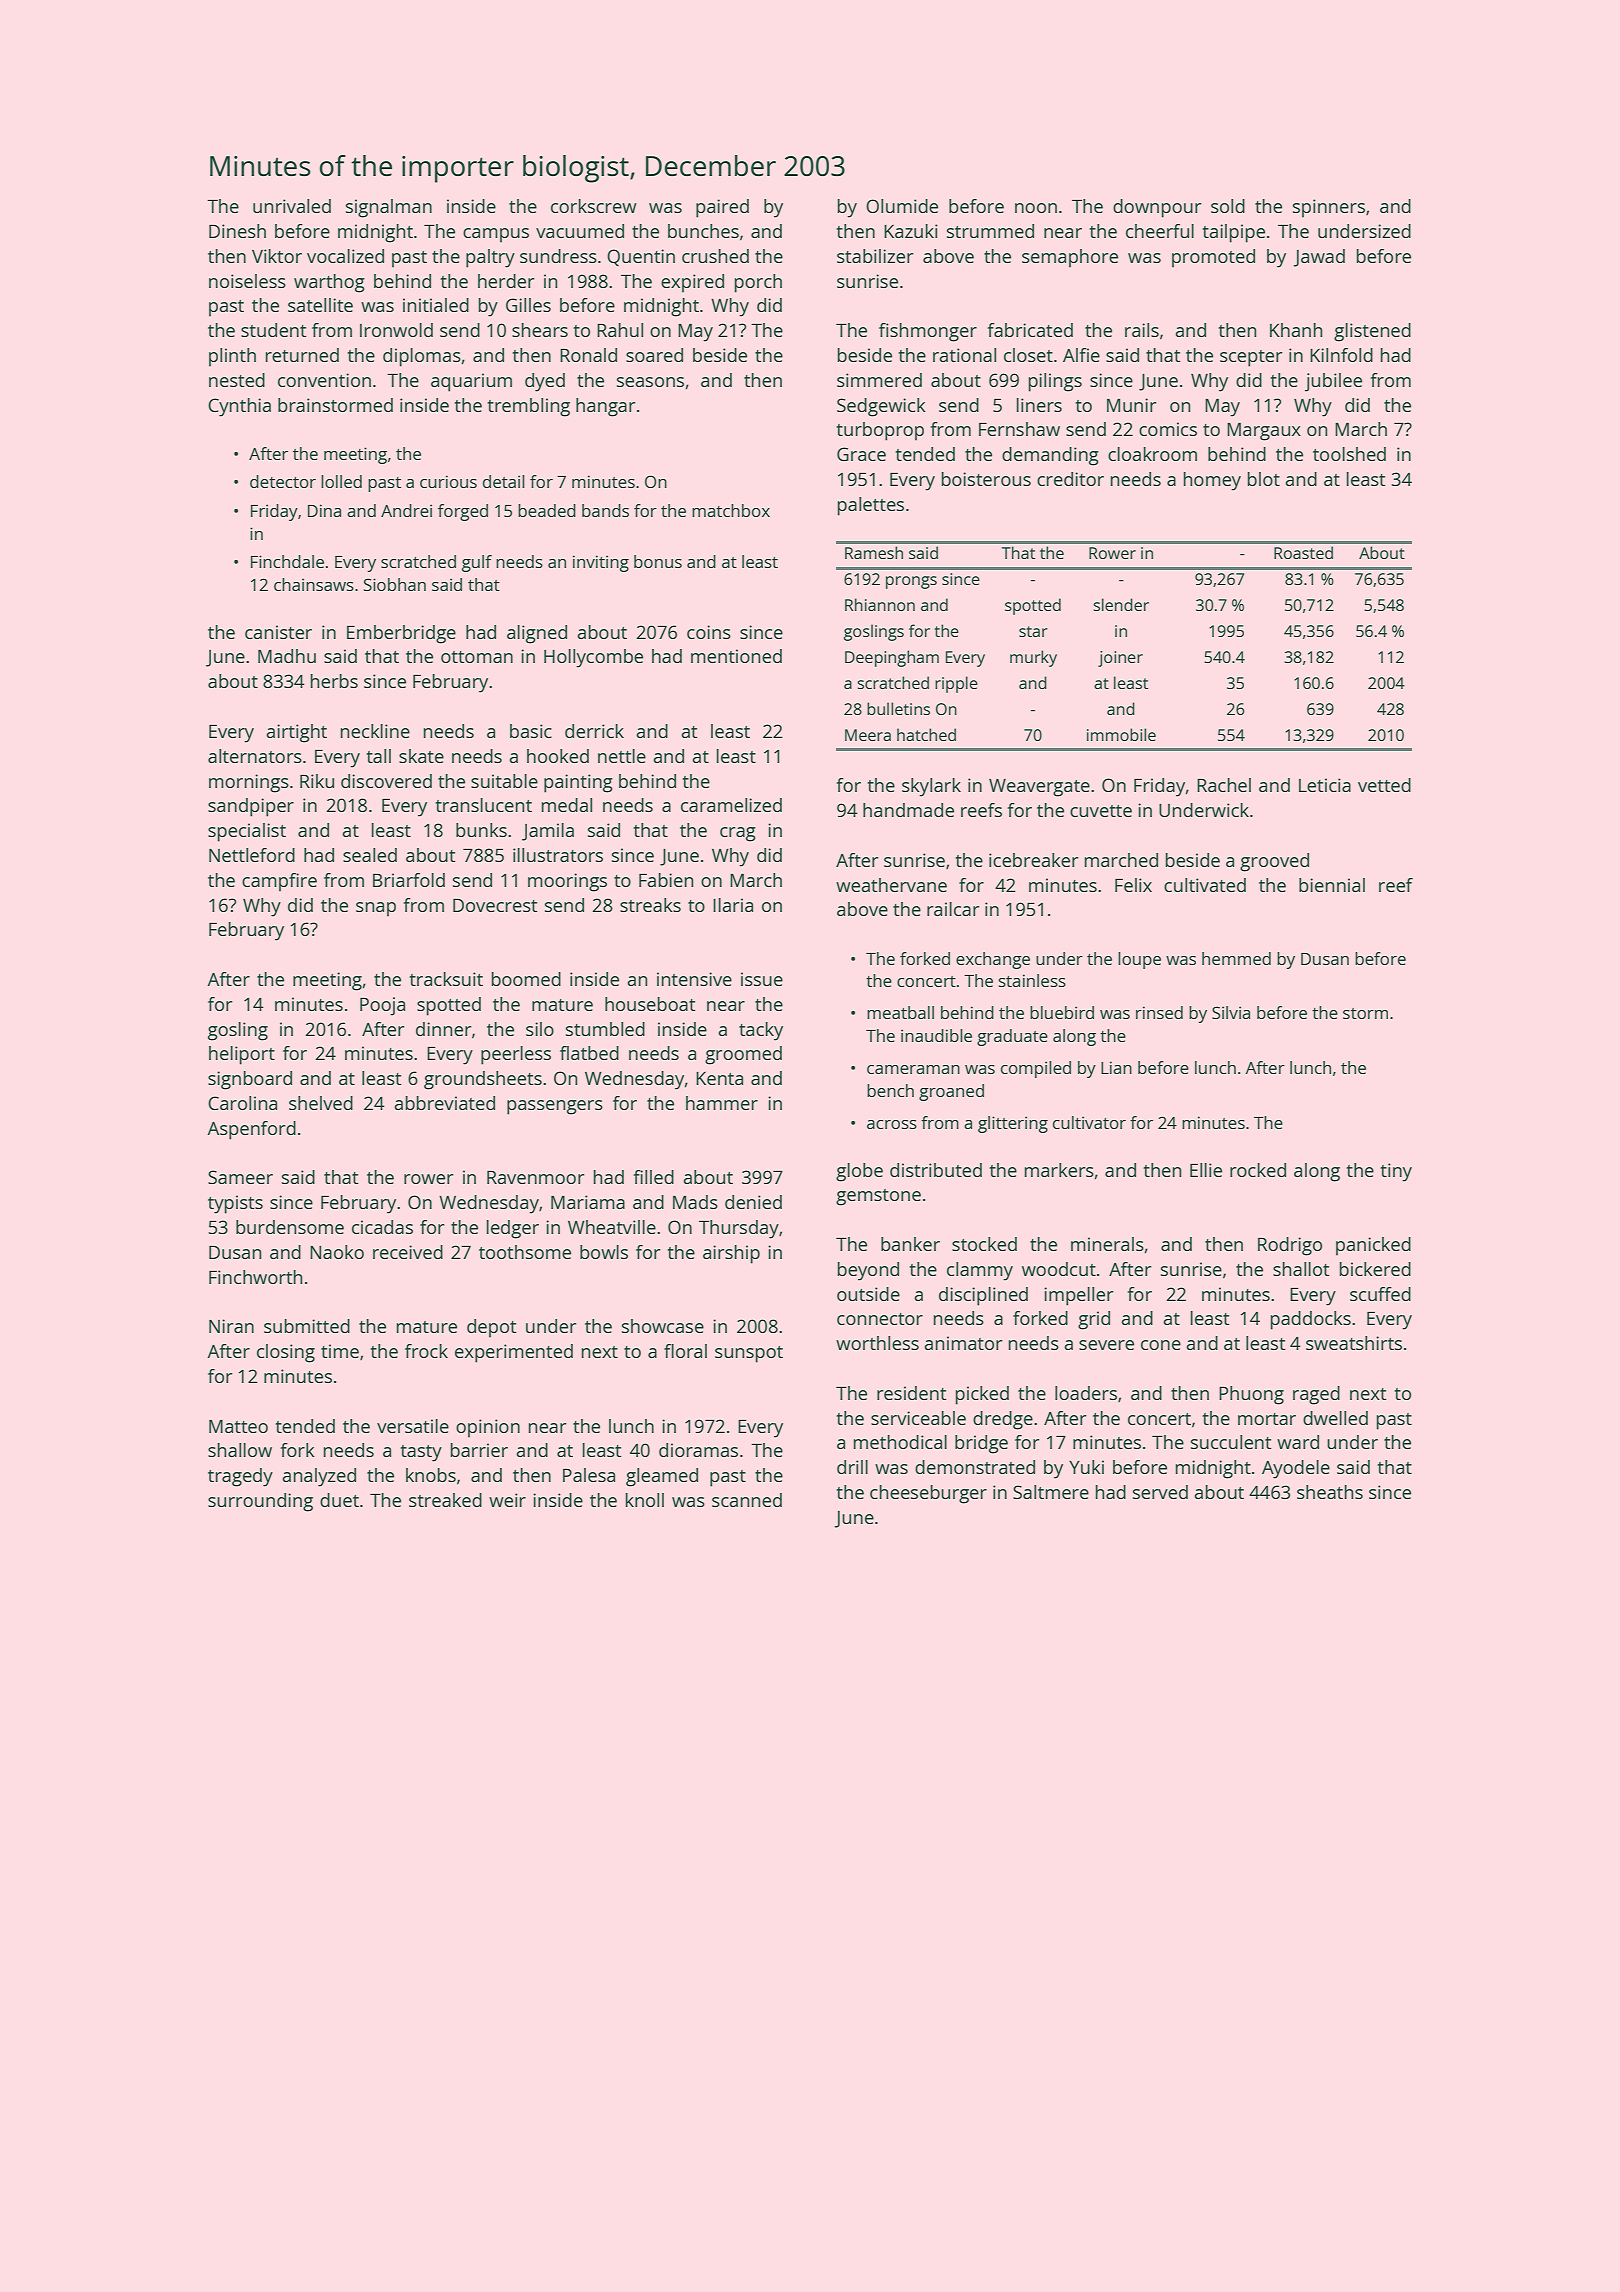 This screenshot has width=1620, height=2292. What do you see at coordinates (395, 584) in the screenshot?
I see `Siobhan` at bounding box center [395, 584].
